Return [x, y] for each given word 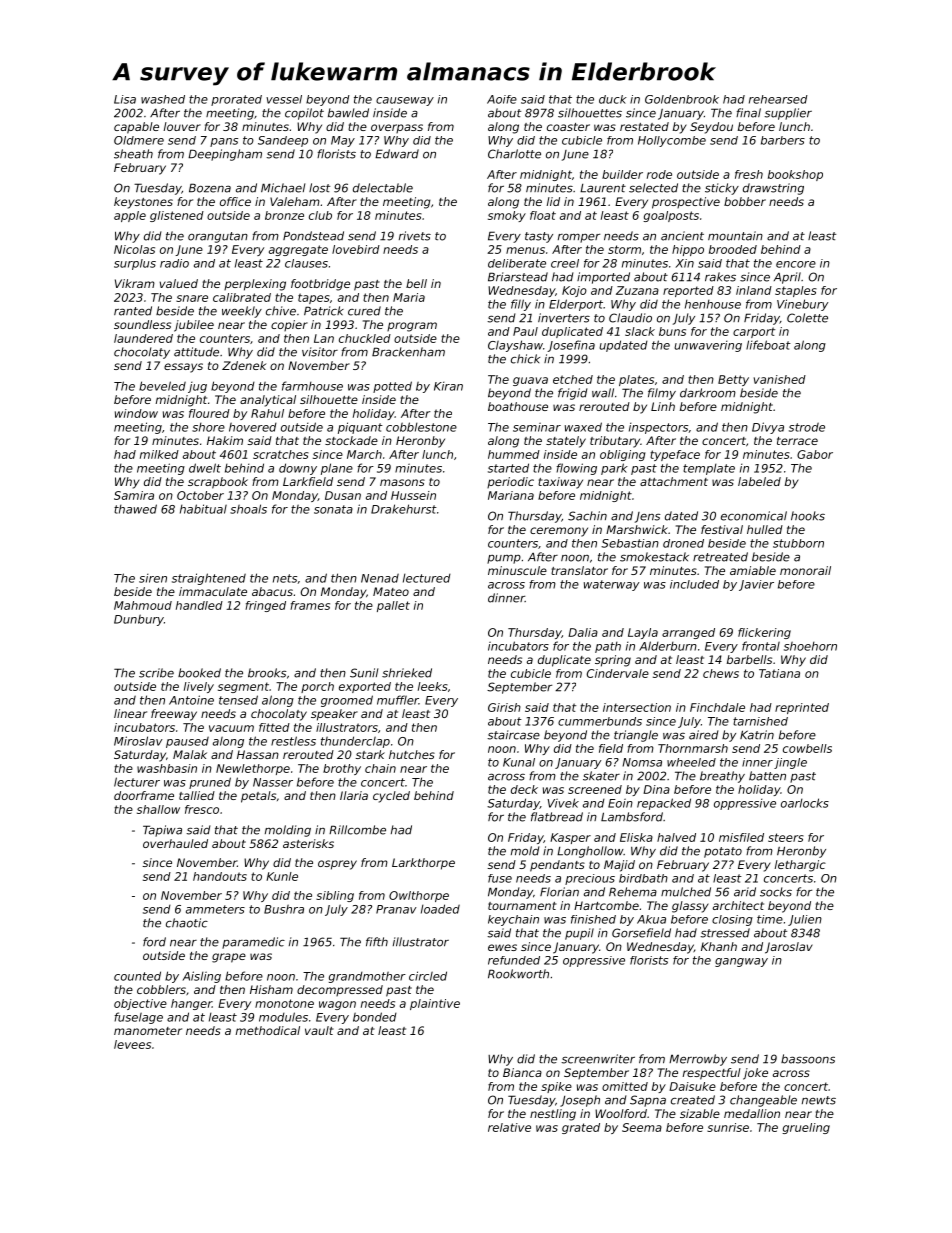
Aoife [502, 99]
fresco [202, 809]
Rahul [267, 413]
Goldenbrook [682, 99]
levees [132, 1044]
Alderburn [668, 646]
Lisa [125, 99]
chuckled [365, 338]
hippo [688, 250]
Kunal [519, 762]
